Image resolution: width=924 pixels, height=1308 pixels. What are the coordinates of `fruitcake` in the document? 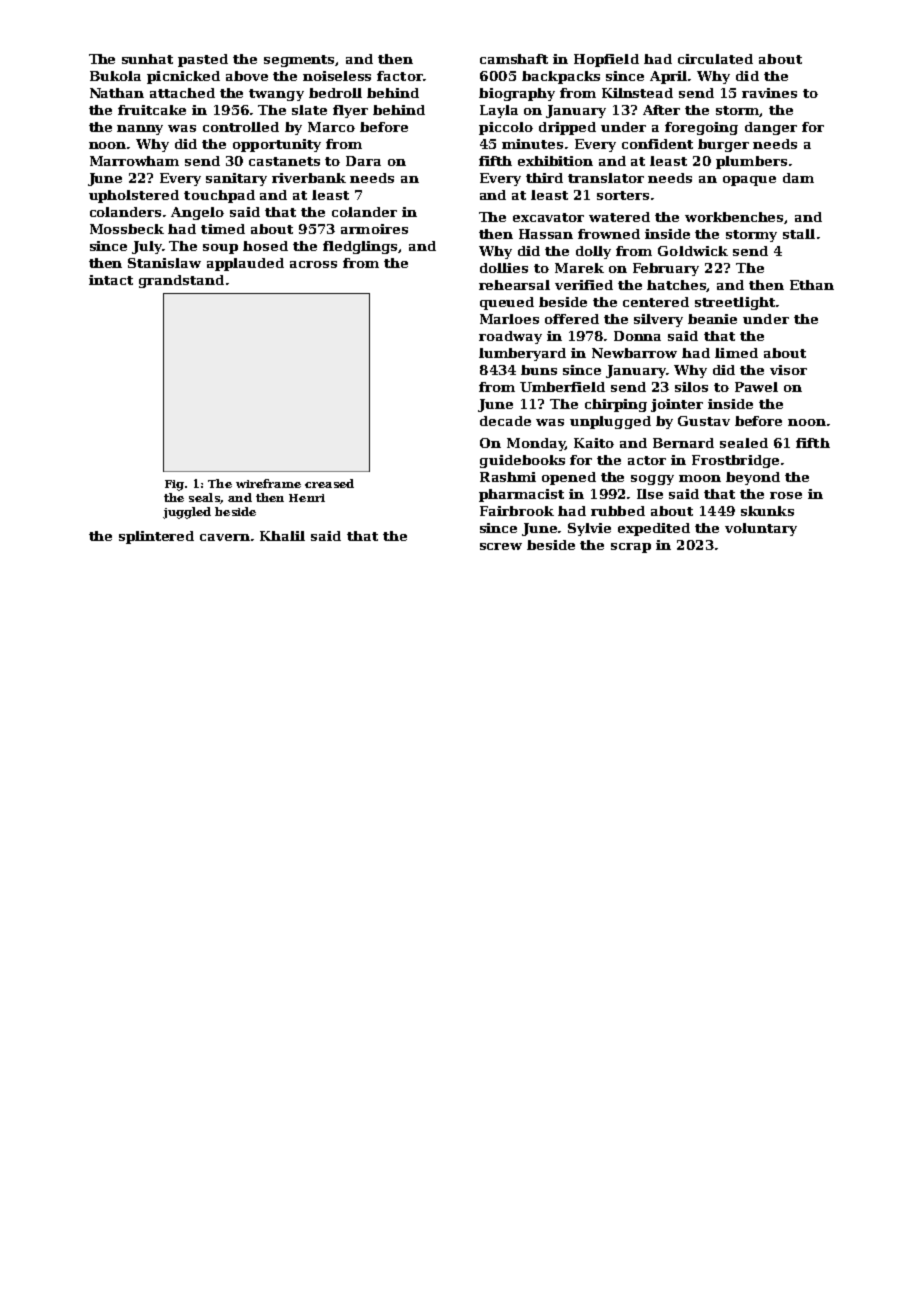 It's located at (152, 110).
